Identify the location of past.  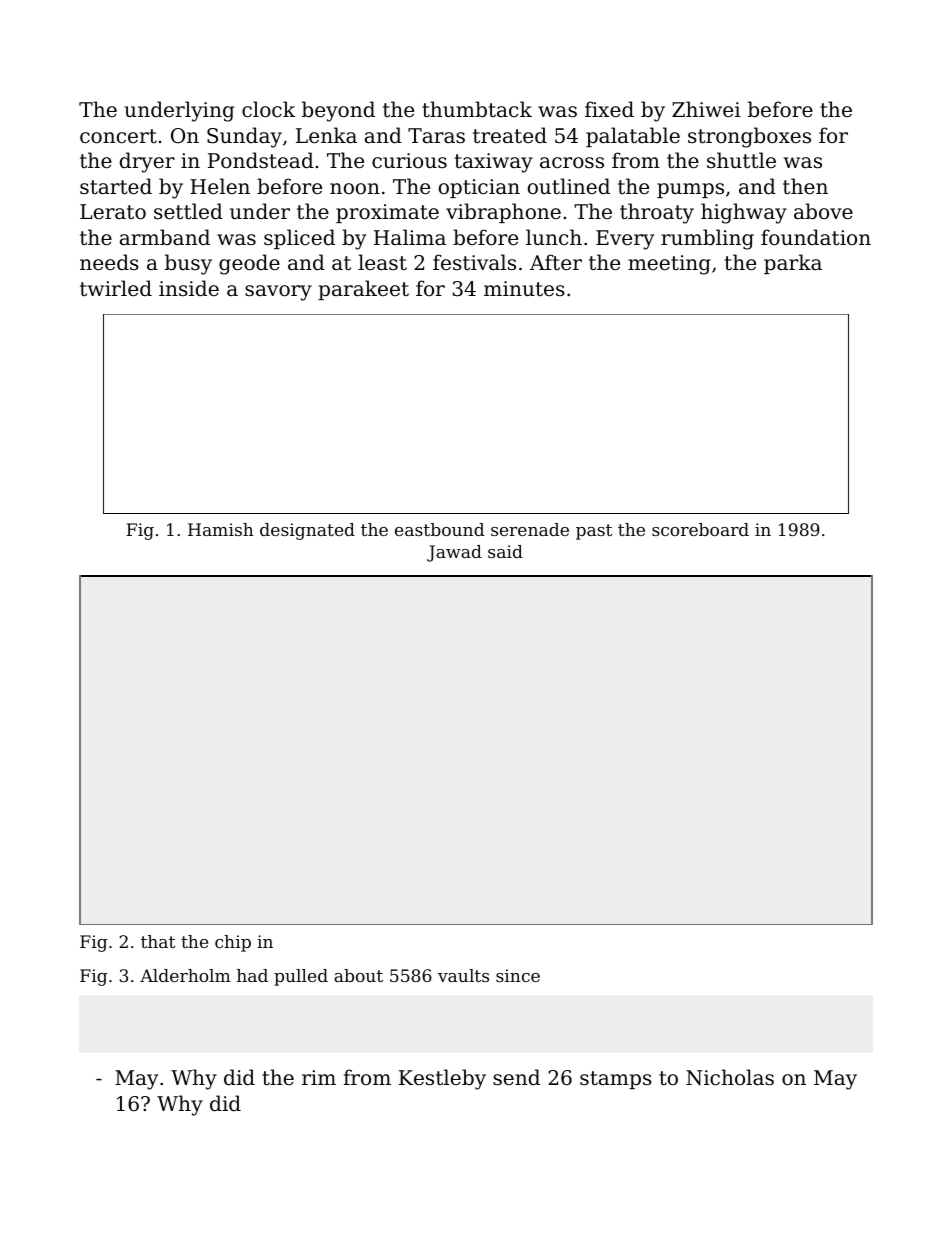
(594, 532).
